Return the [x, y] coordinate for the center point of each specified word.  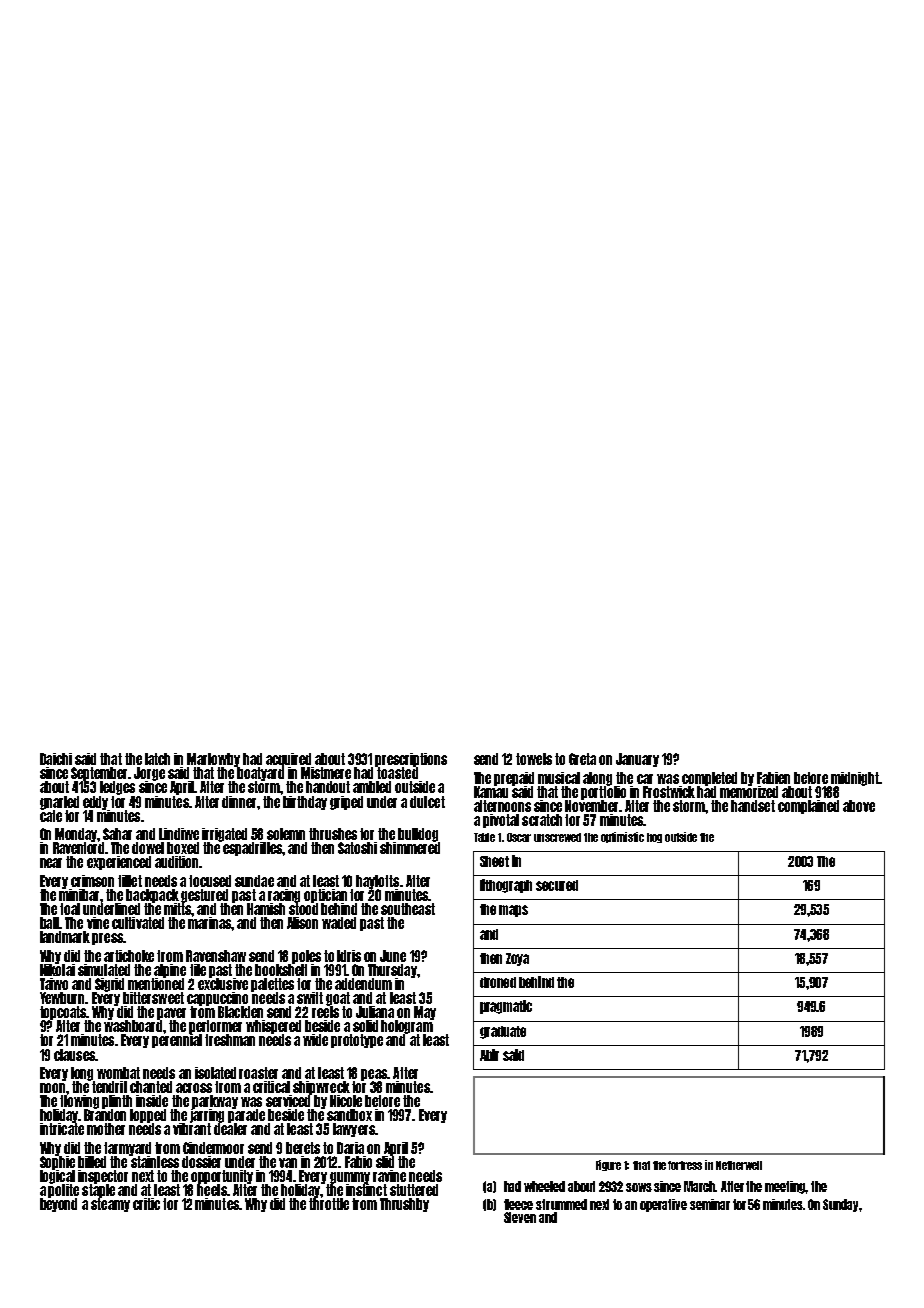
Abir [489, 1055]
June [393, 956]
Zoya [517, 959]
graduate [503, 1032]
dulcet [427, 802]
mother [106, 1129]
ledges [117, 788]
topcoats [63, 1013]
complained [808, 807]
